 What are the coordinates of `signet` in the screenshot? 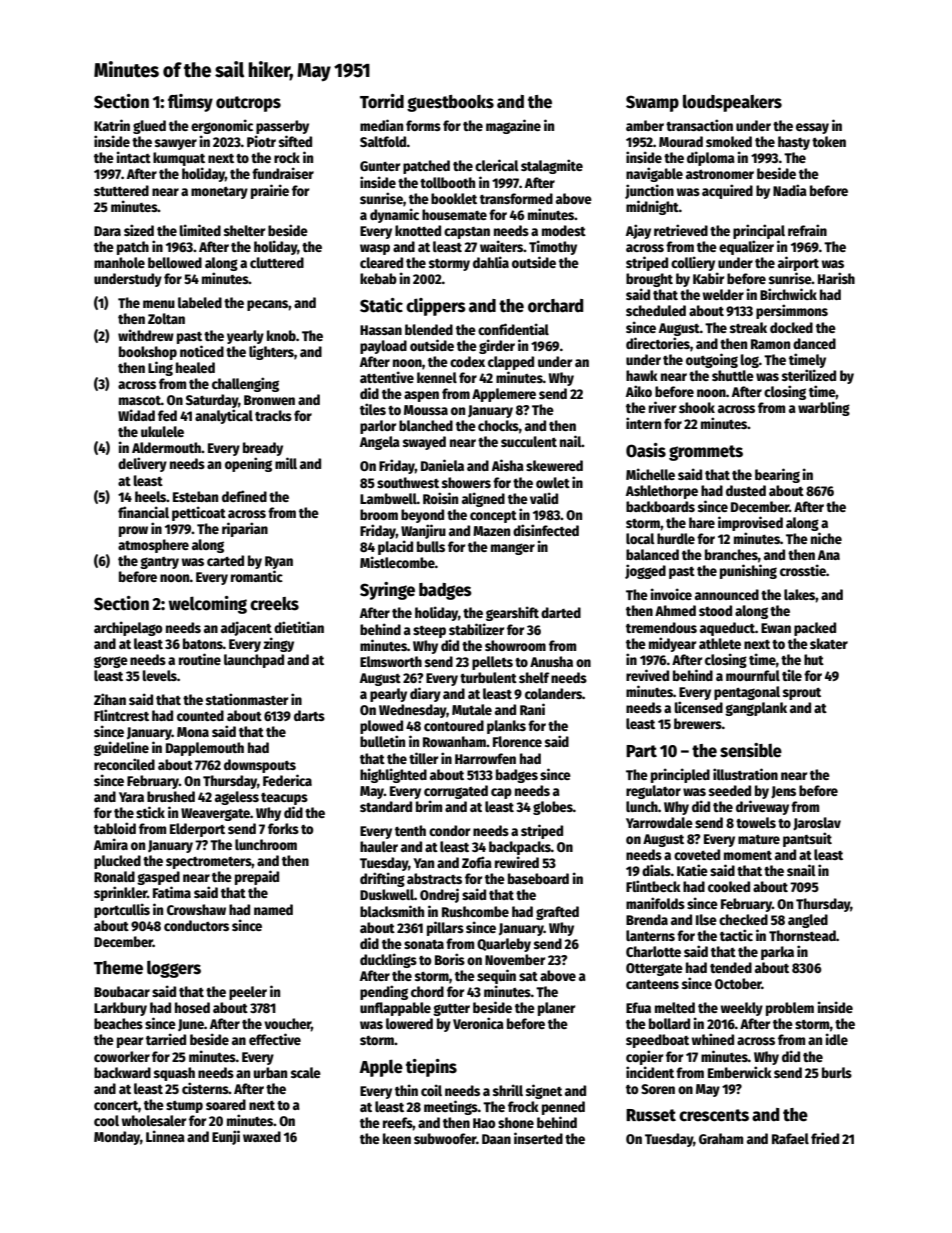 It's located at (544, 1091).
